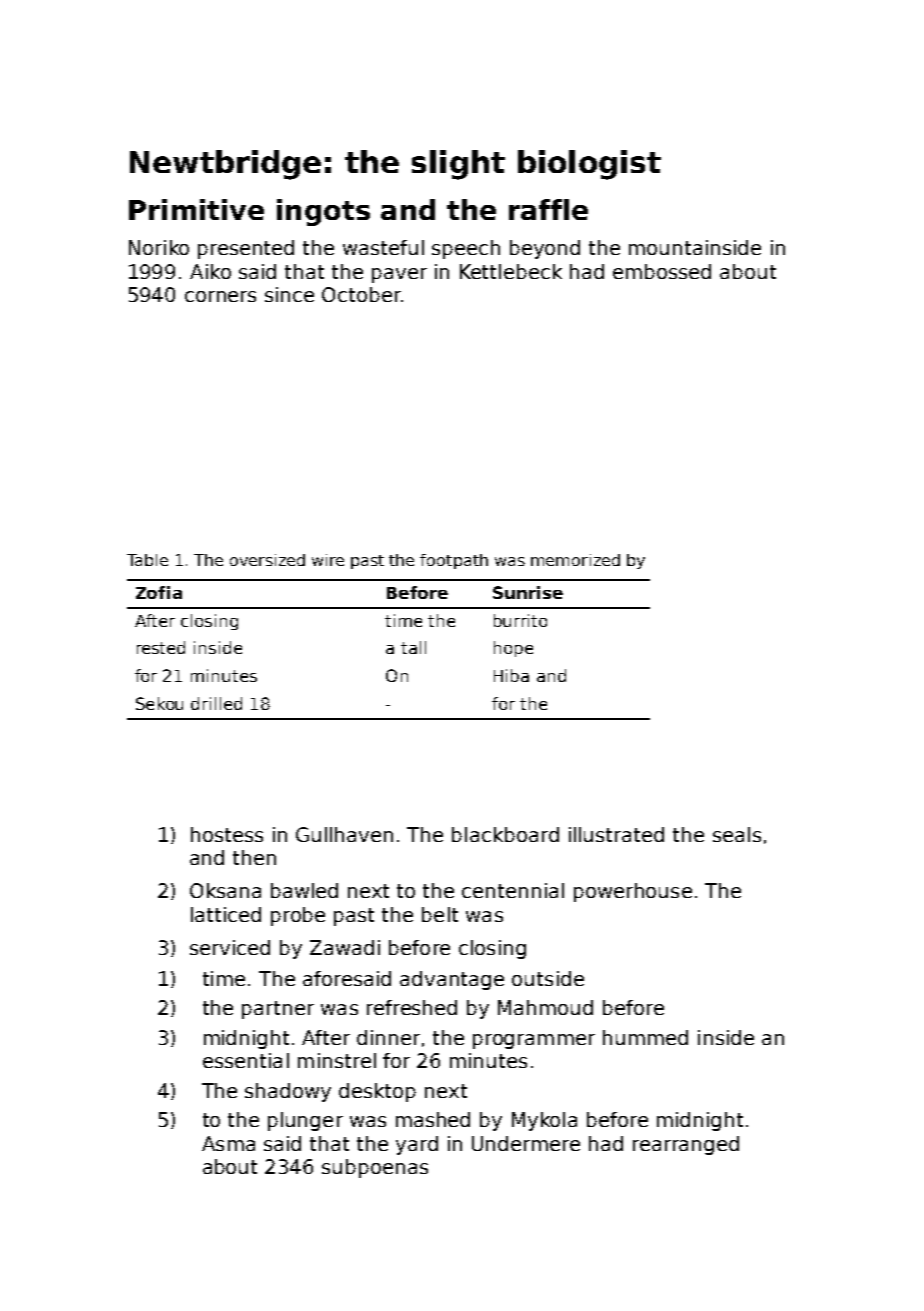 The width and height of the screenshot is (924, 1311). I want to click on rearranged, so click(686, 1145).
